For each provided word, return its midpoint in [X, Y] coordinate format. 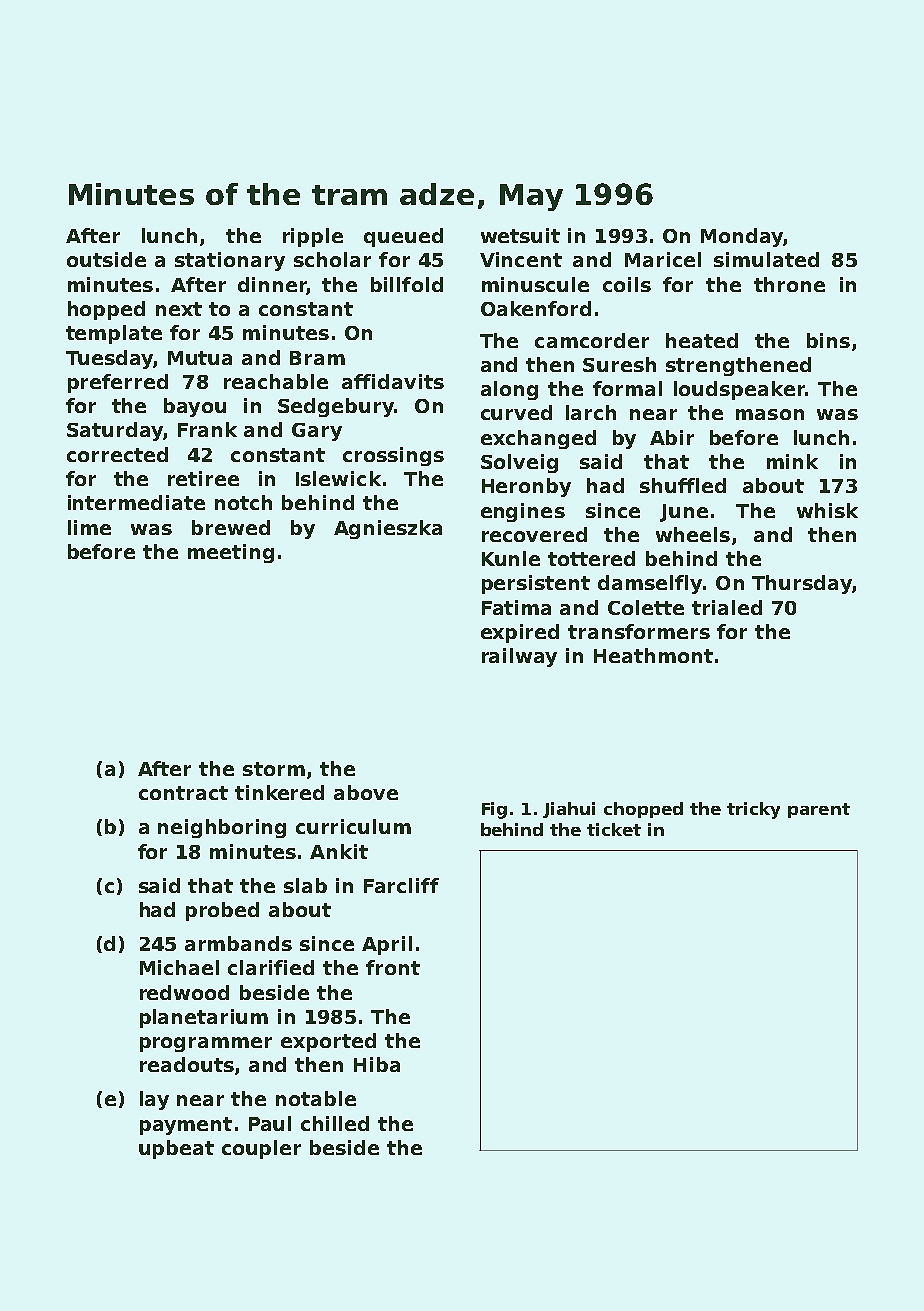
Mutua [200, 358]
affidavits [393, 381]
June [684, 513]
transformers [639, 631]
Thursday [802, 584]
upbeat [176, 1149]
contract [183, 793]
